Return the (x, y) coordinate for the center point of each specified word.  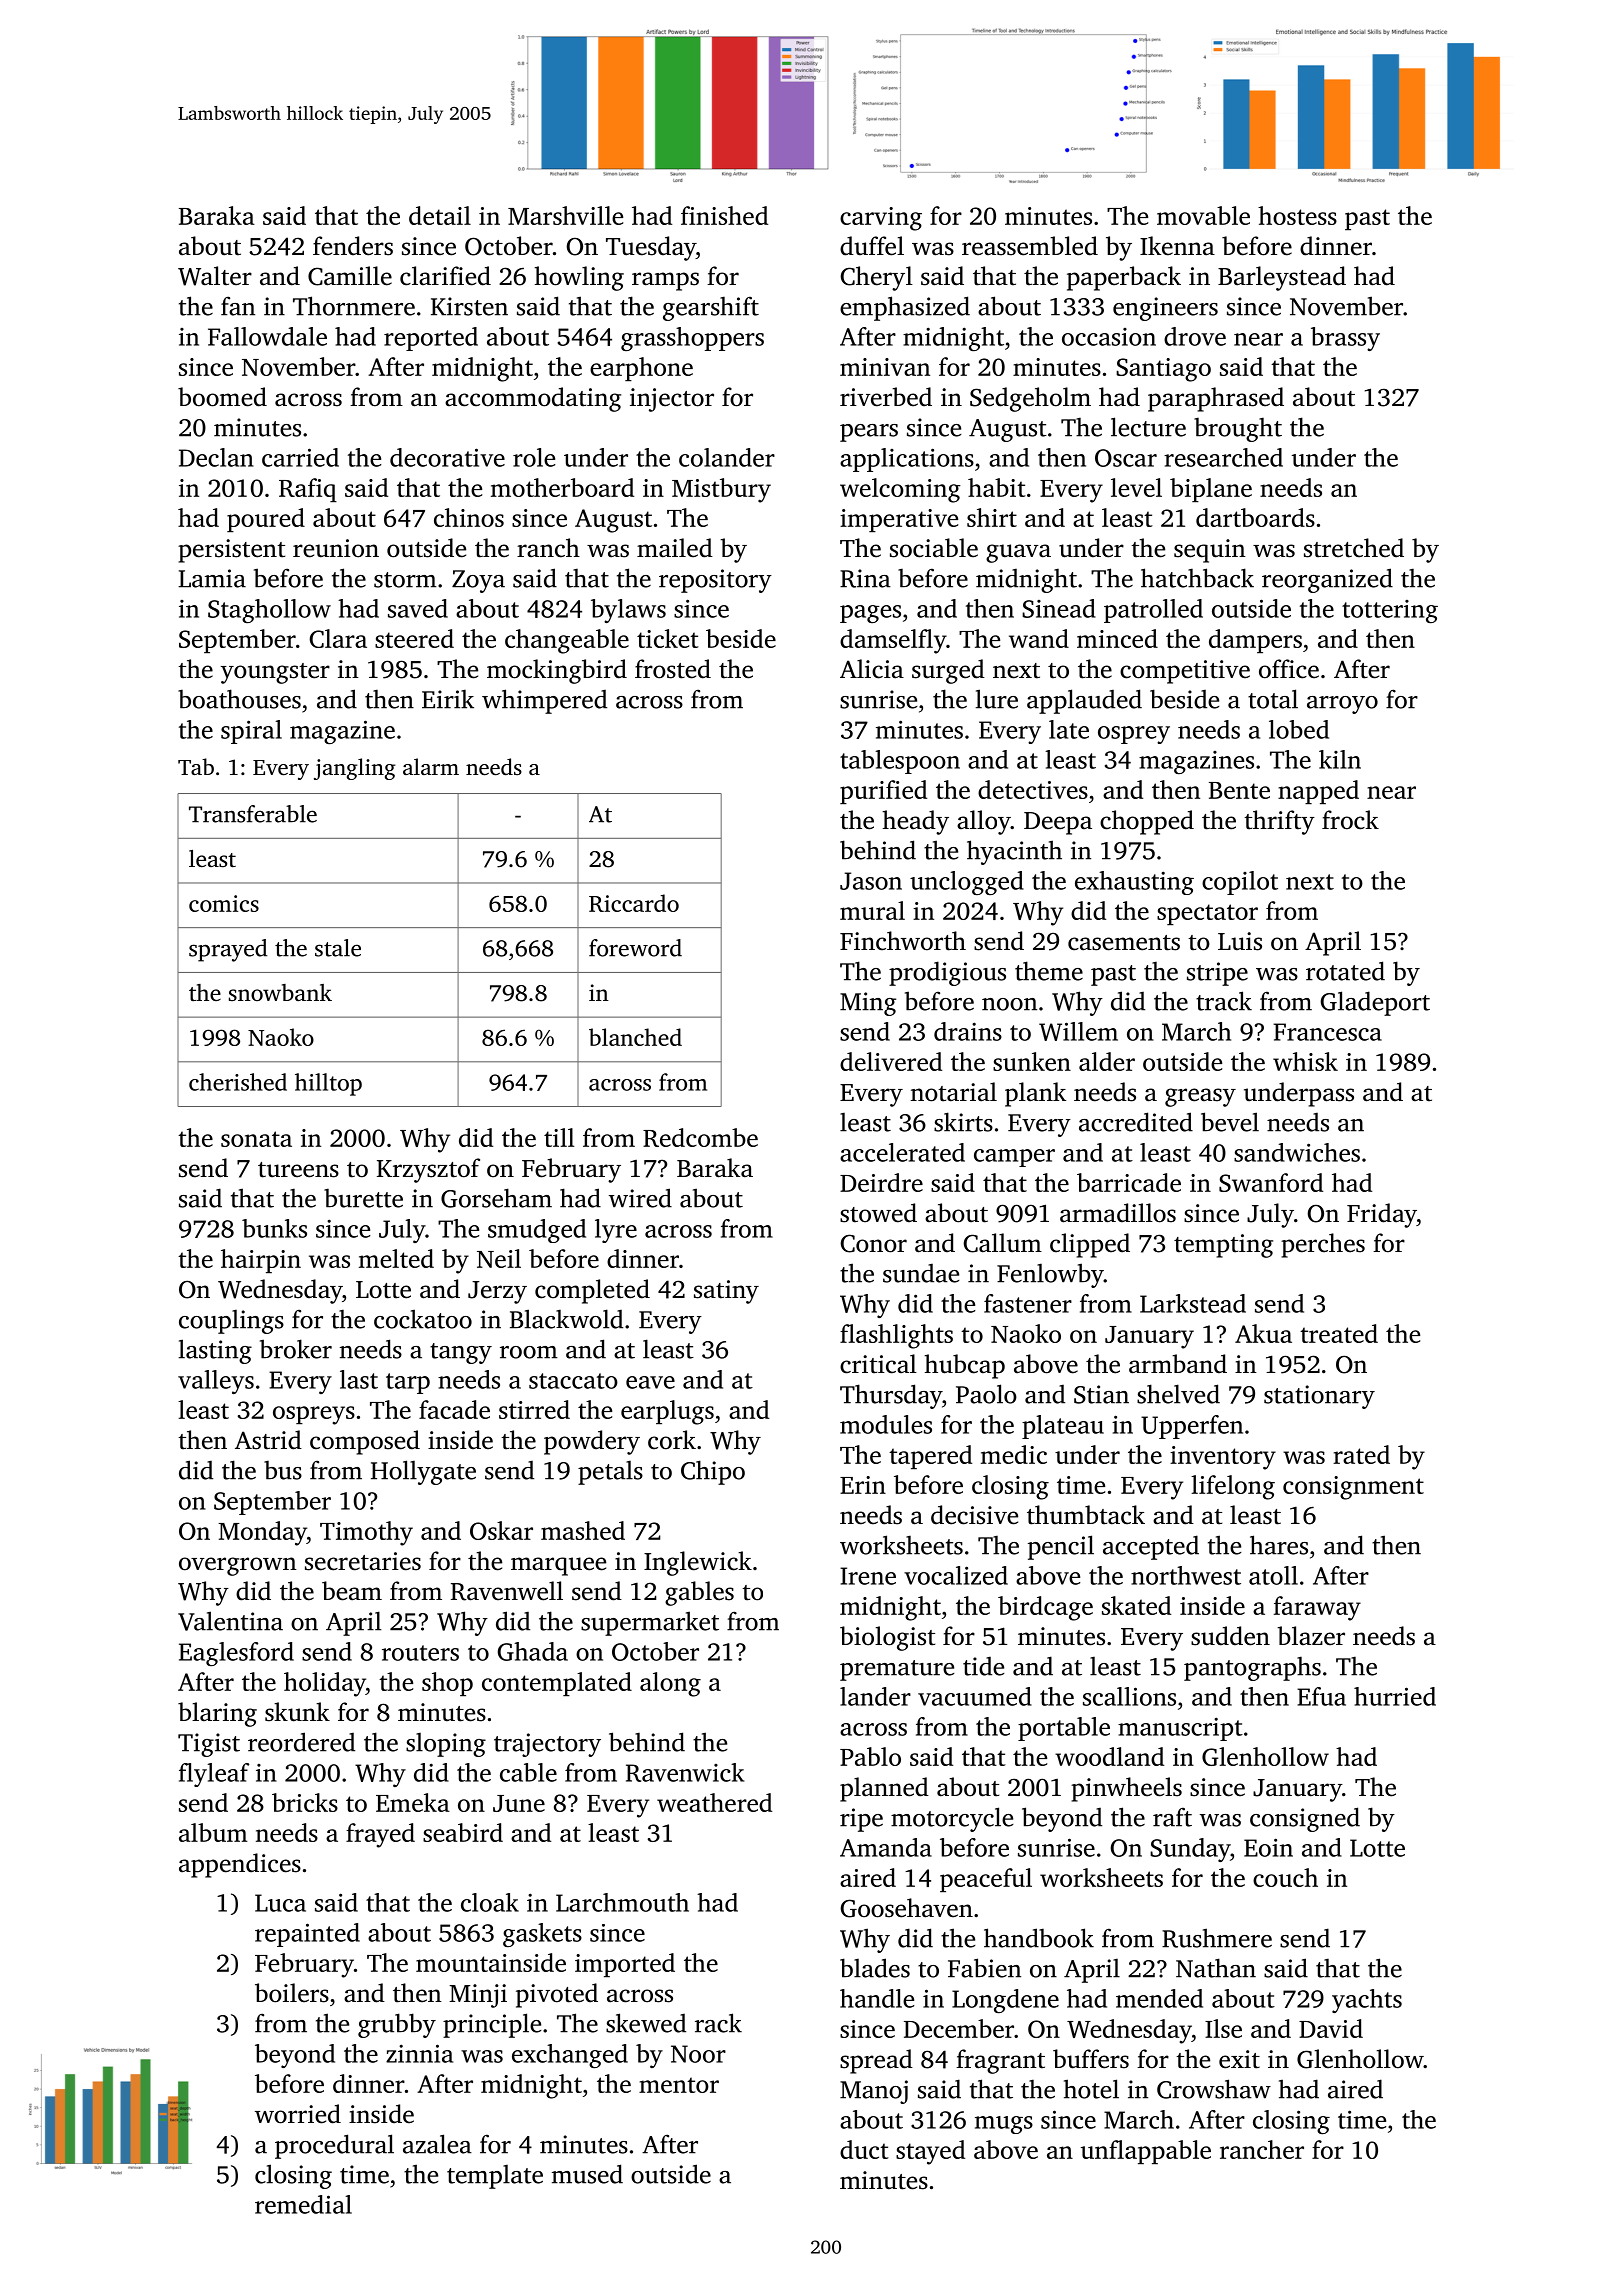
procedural (334, 2146)
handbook (1039, 1938)
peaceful (986, 1880)
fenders (353, 246)
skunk (297, 1712)
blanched (635, 1037)
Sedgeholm (1030, 399)
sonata (256, 1139)
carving (881, 219)
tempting (1223, 1246)
